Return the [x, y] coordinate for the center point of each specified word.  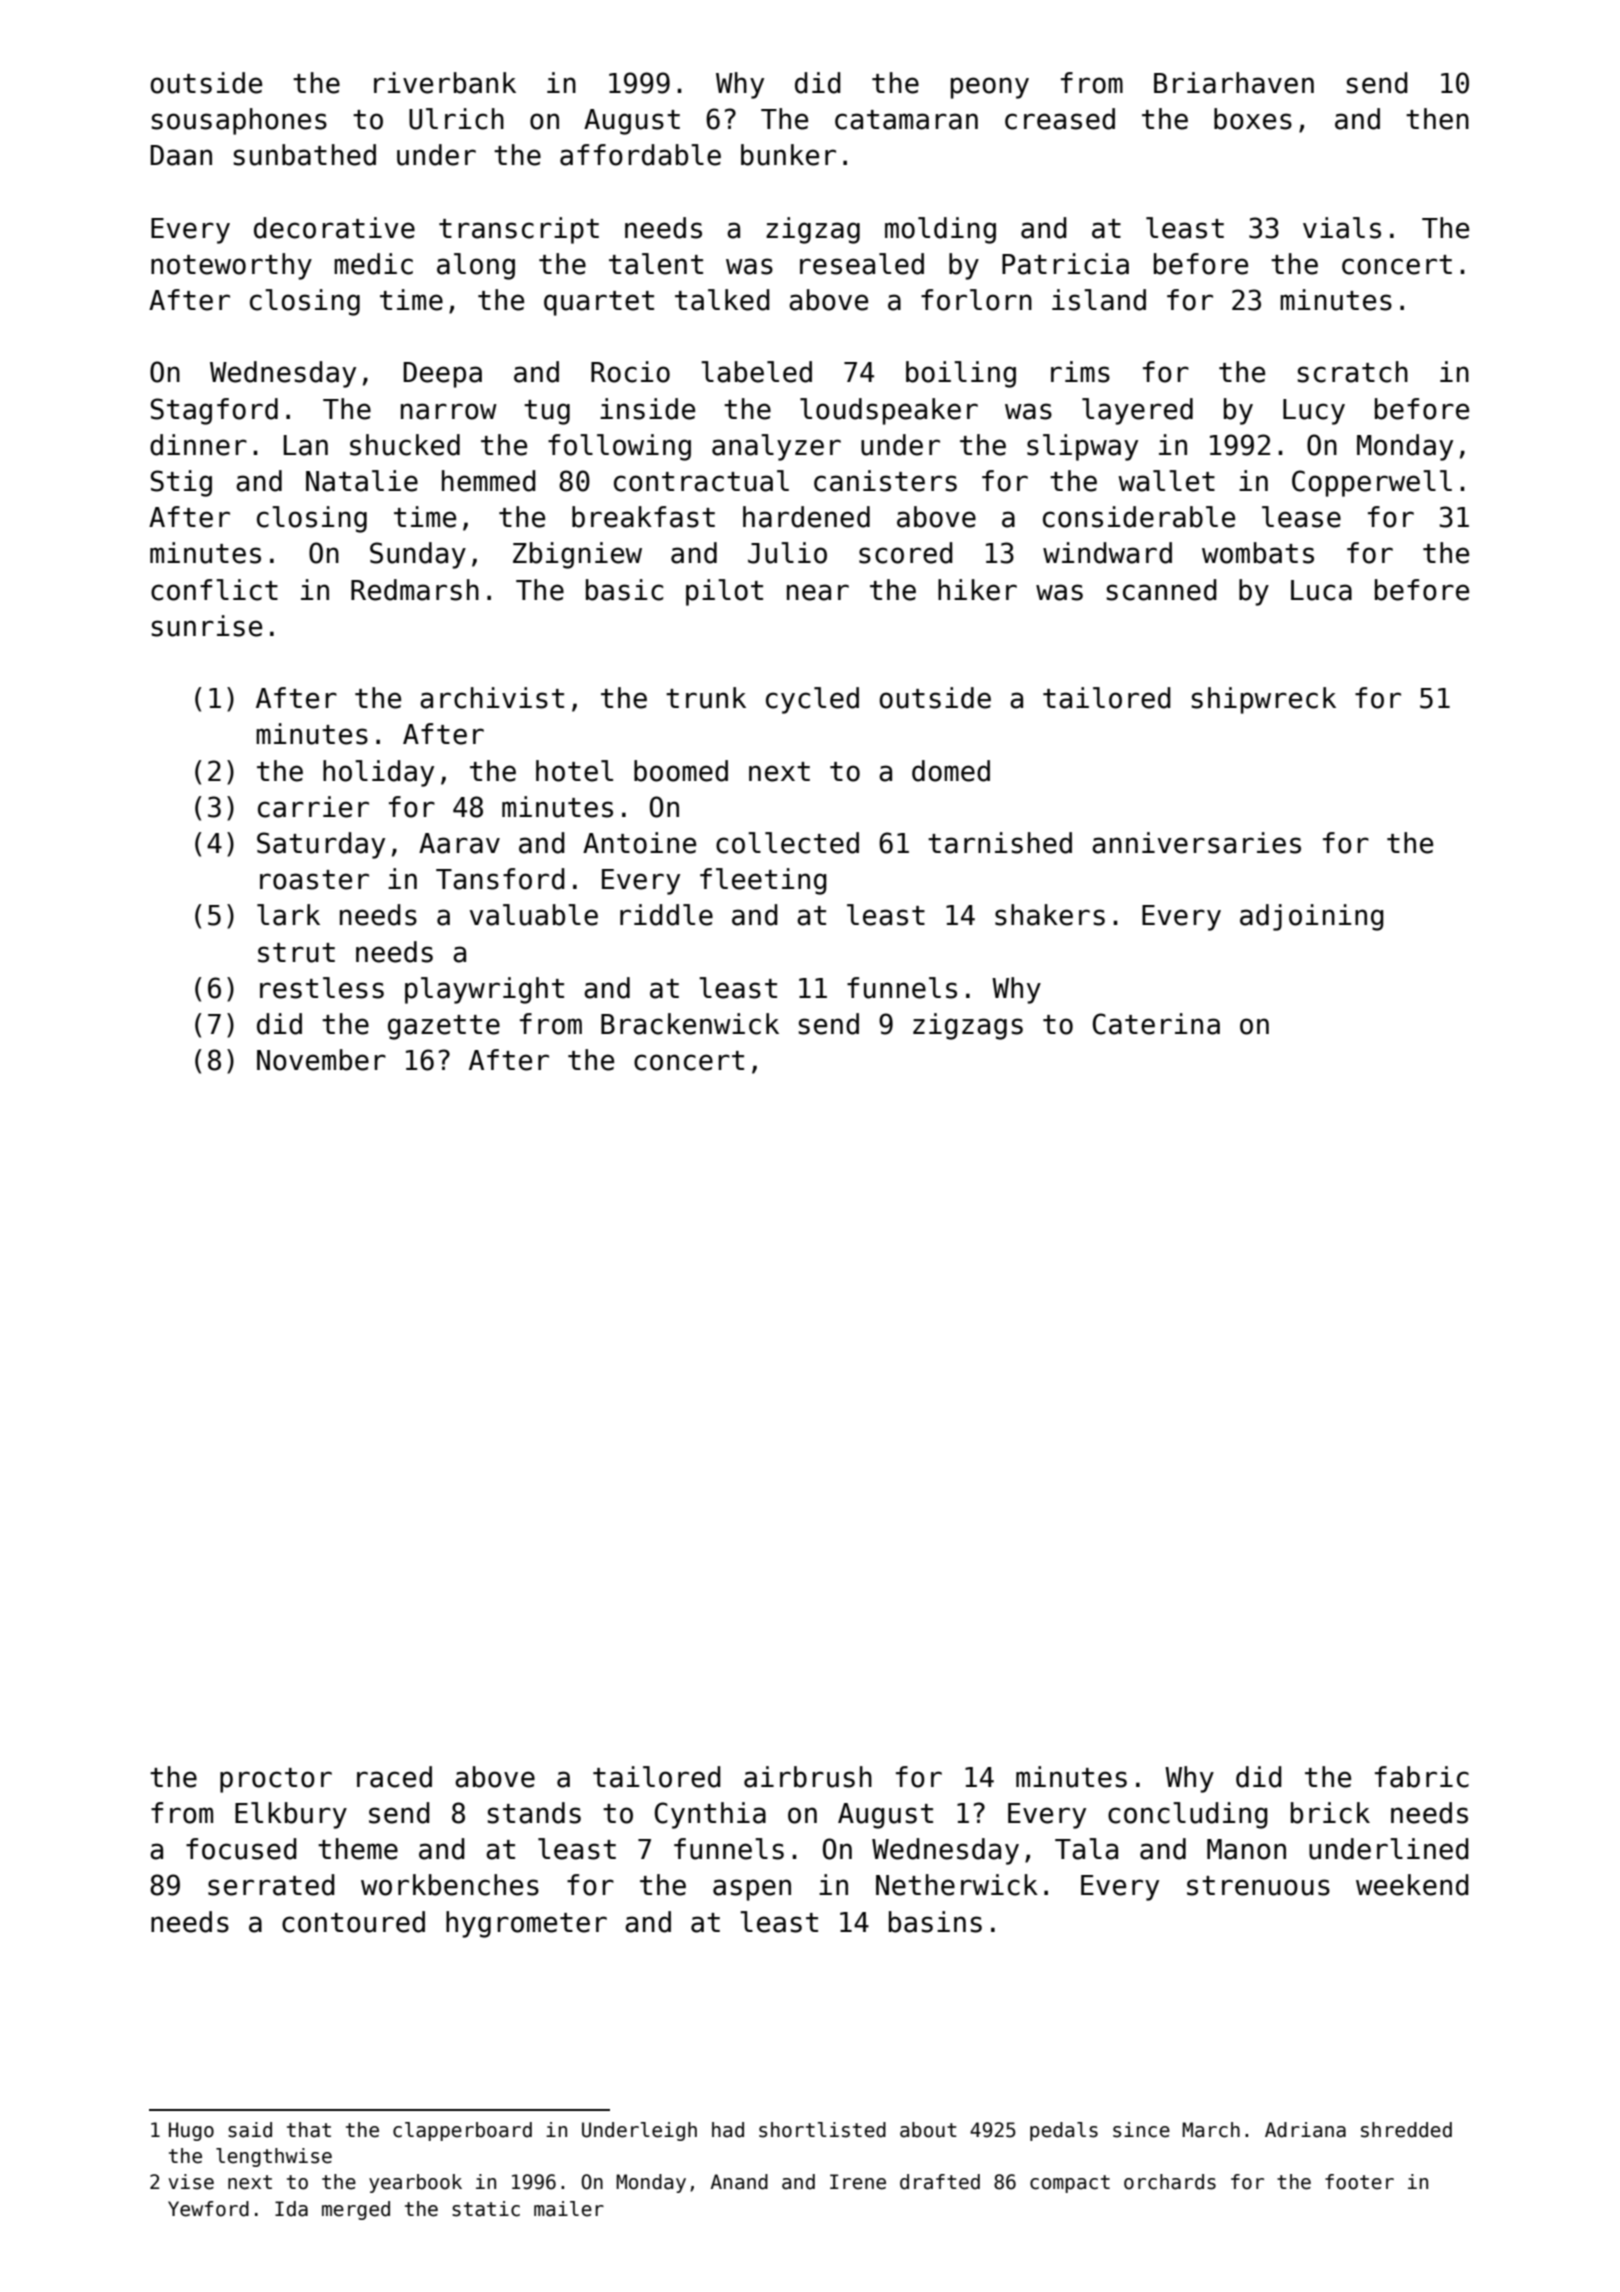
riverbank [445, 83]
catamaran [906, 120]
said [250, 2130]
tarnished [1000, 843]
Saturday [321, 845]
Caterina [1156, 1024]
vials [1342, 228]
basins [935, 1922]
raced [394, 1777]
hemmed [489, 481]
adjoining [1312, 917]
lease [1301, 517]
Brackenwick [690, 1024]
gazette [444, 1027]
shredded [1406, 2130]
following [619, 447]
